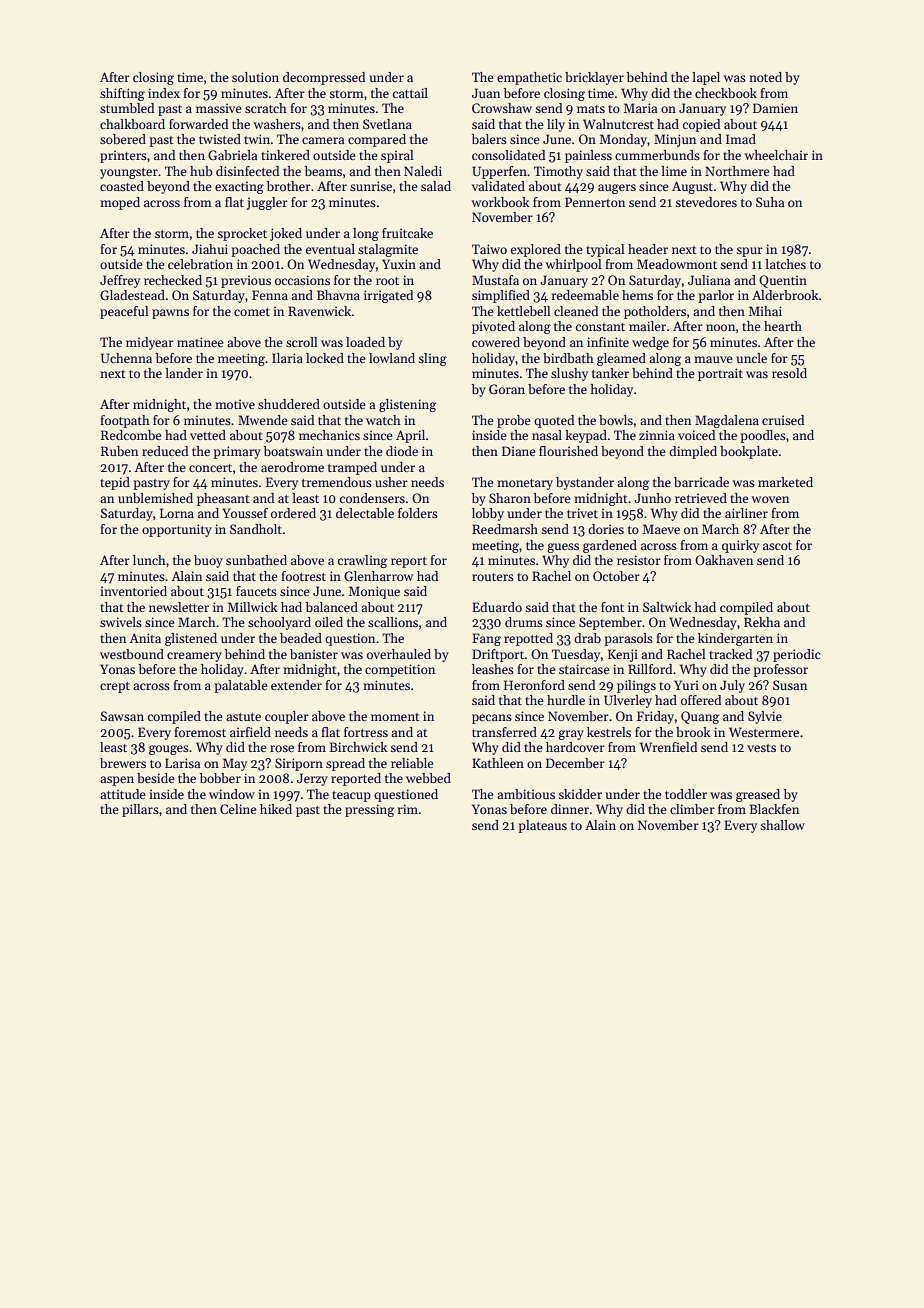 Image resolution: width=924 pixels, height=1308 pixels. What do you see at coordinates (594, 78) in the document?
I see `bricklayer` at bounding box center [594, 78].
